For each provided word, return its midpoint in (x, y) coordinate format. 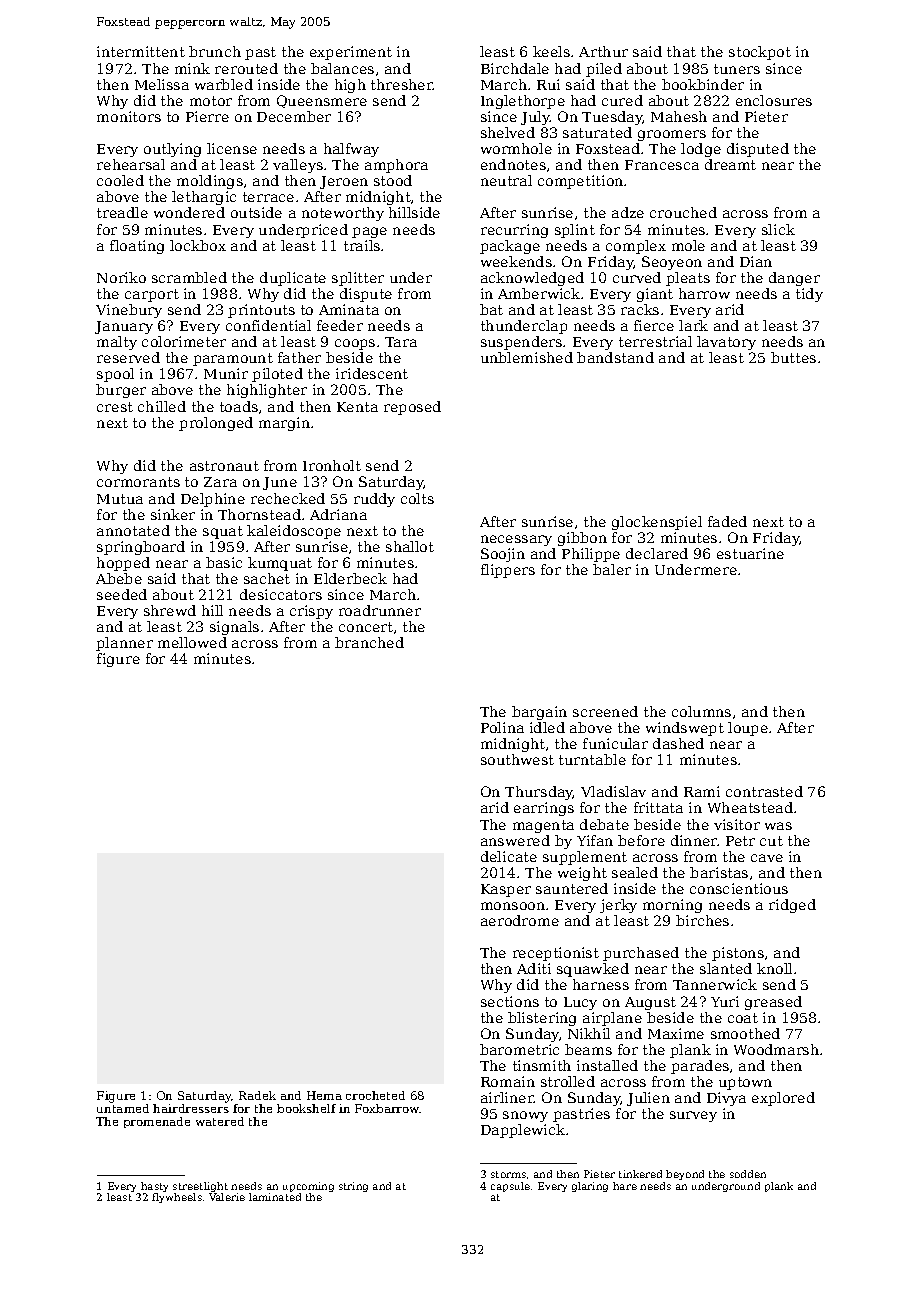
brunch (215, 51)
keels (551, 51)
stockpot (760, 53)
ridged (792, 906)
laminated (275, 1197)
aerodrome (520, 920)
